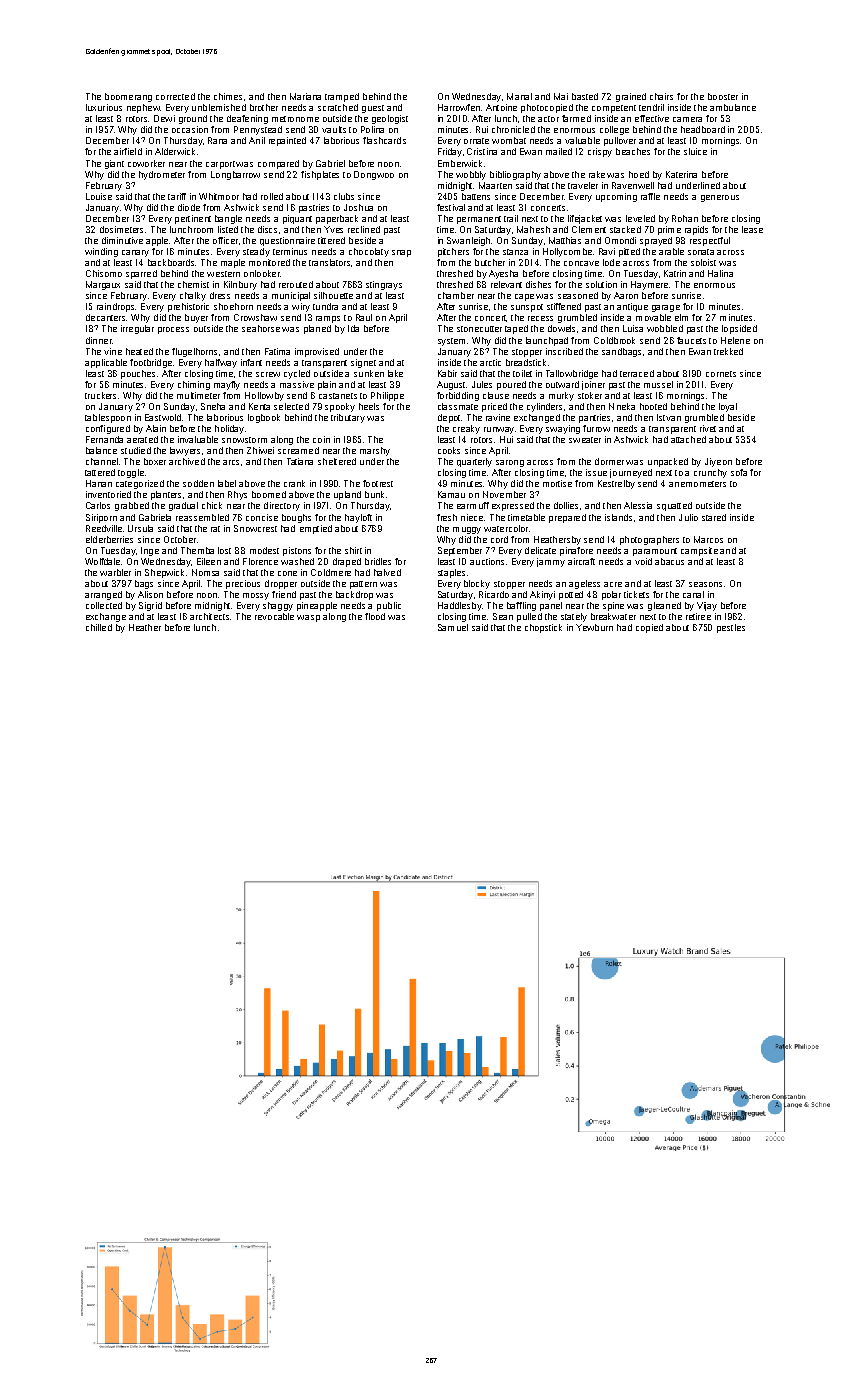  What do you see at coordinates (209, 616) in the screenshot?
I see `architects` at bounding box center [209, 616].
